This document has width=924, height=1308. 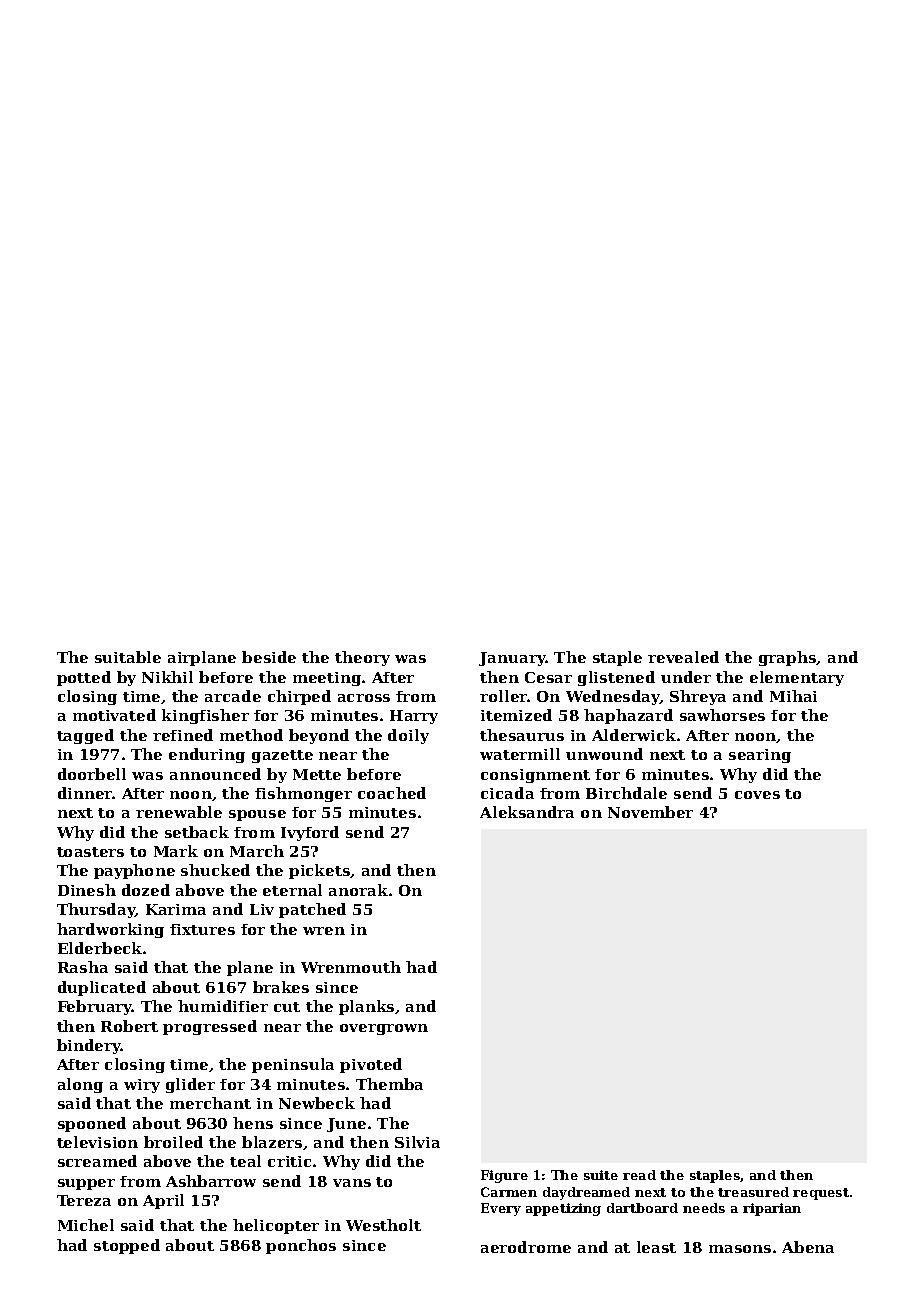 I want to click on coves, so click(x=757, y=795).
